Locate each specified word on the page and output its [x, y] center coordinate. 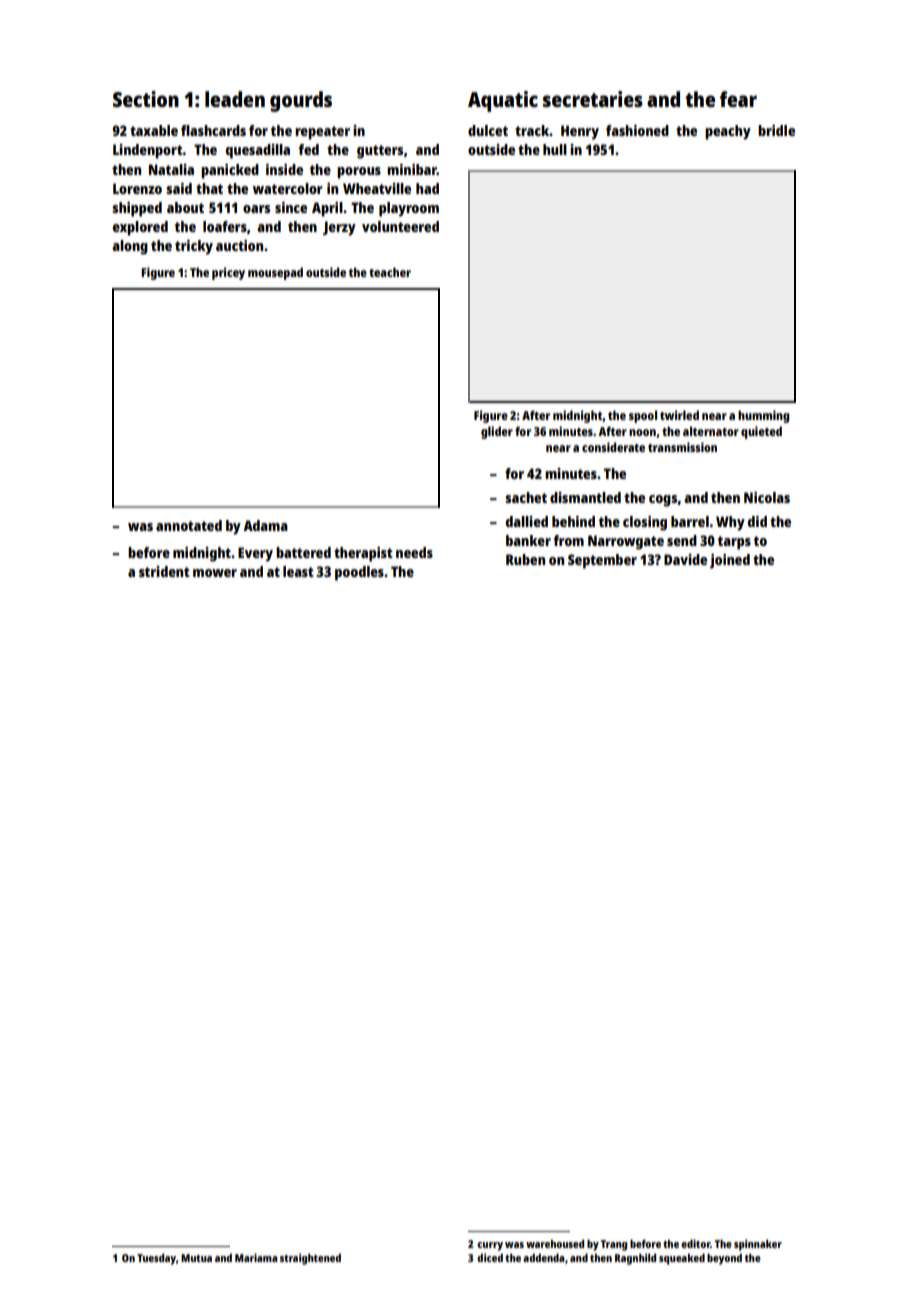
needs [414, 552]
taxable [154, 130]
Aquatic [503, 101]
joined [730, 561]
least [298, 571]
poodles [359, 573]
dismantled [585, 497]
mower [215, 573]
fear [738, 99]
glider [497, 432]
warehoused [555, 1243]
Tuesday [156, 1259]
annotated [189, 525]
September [602, 561]
